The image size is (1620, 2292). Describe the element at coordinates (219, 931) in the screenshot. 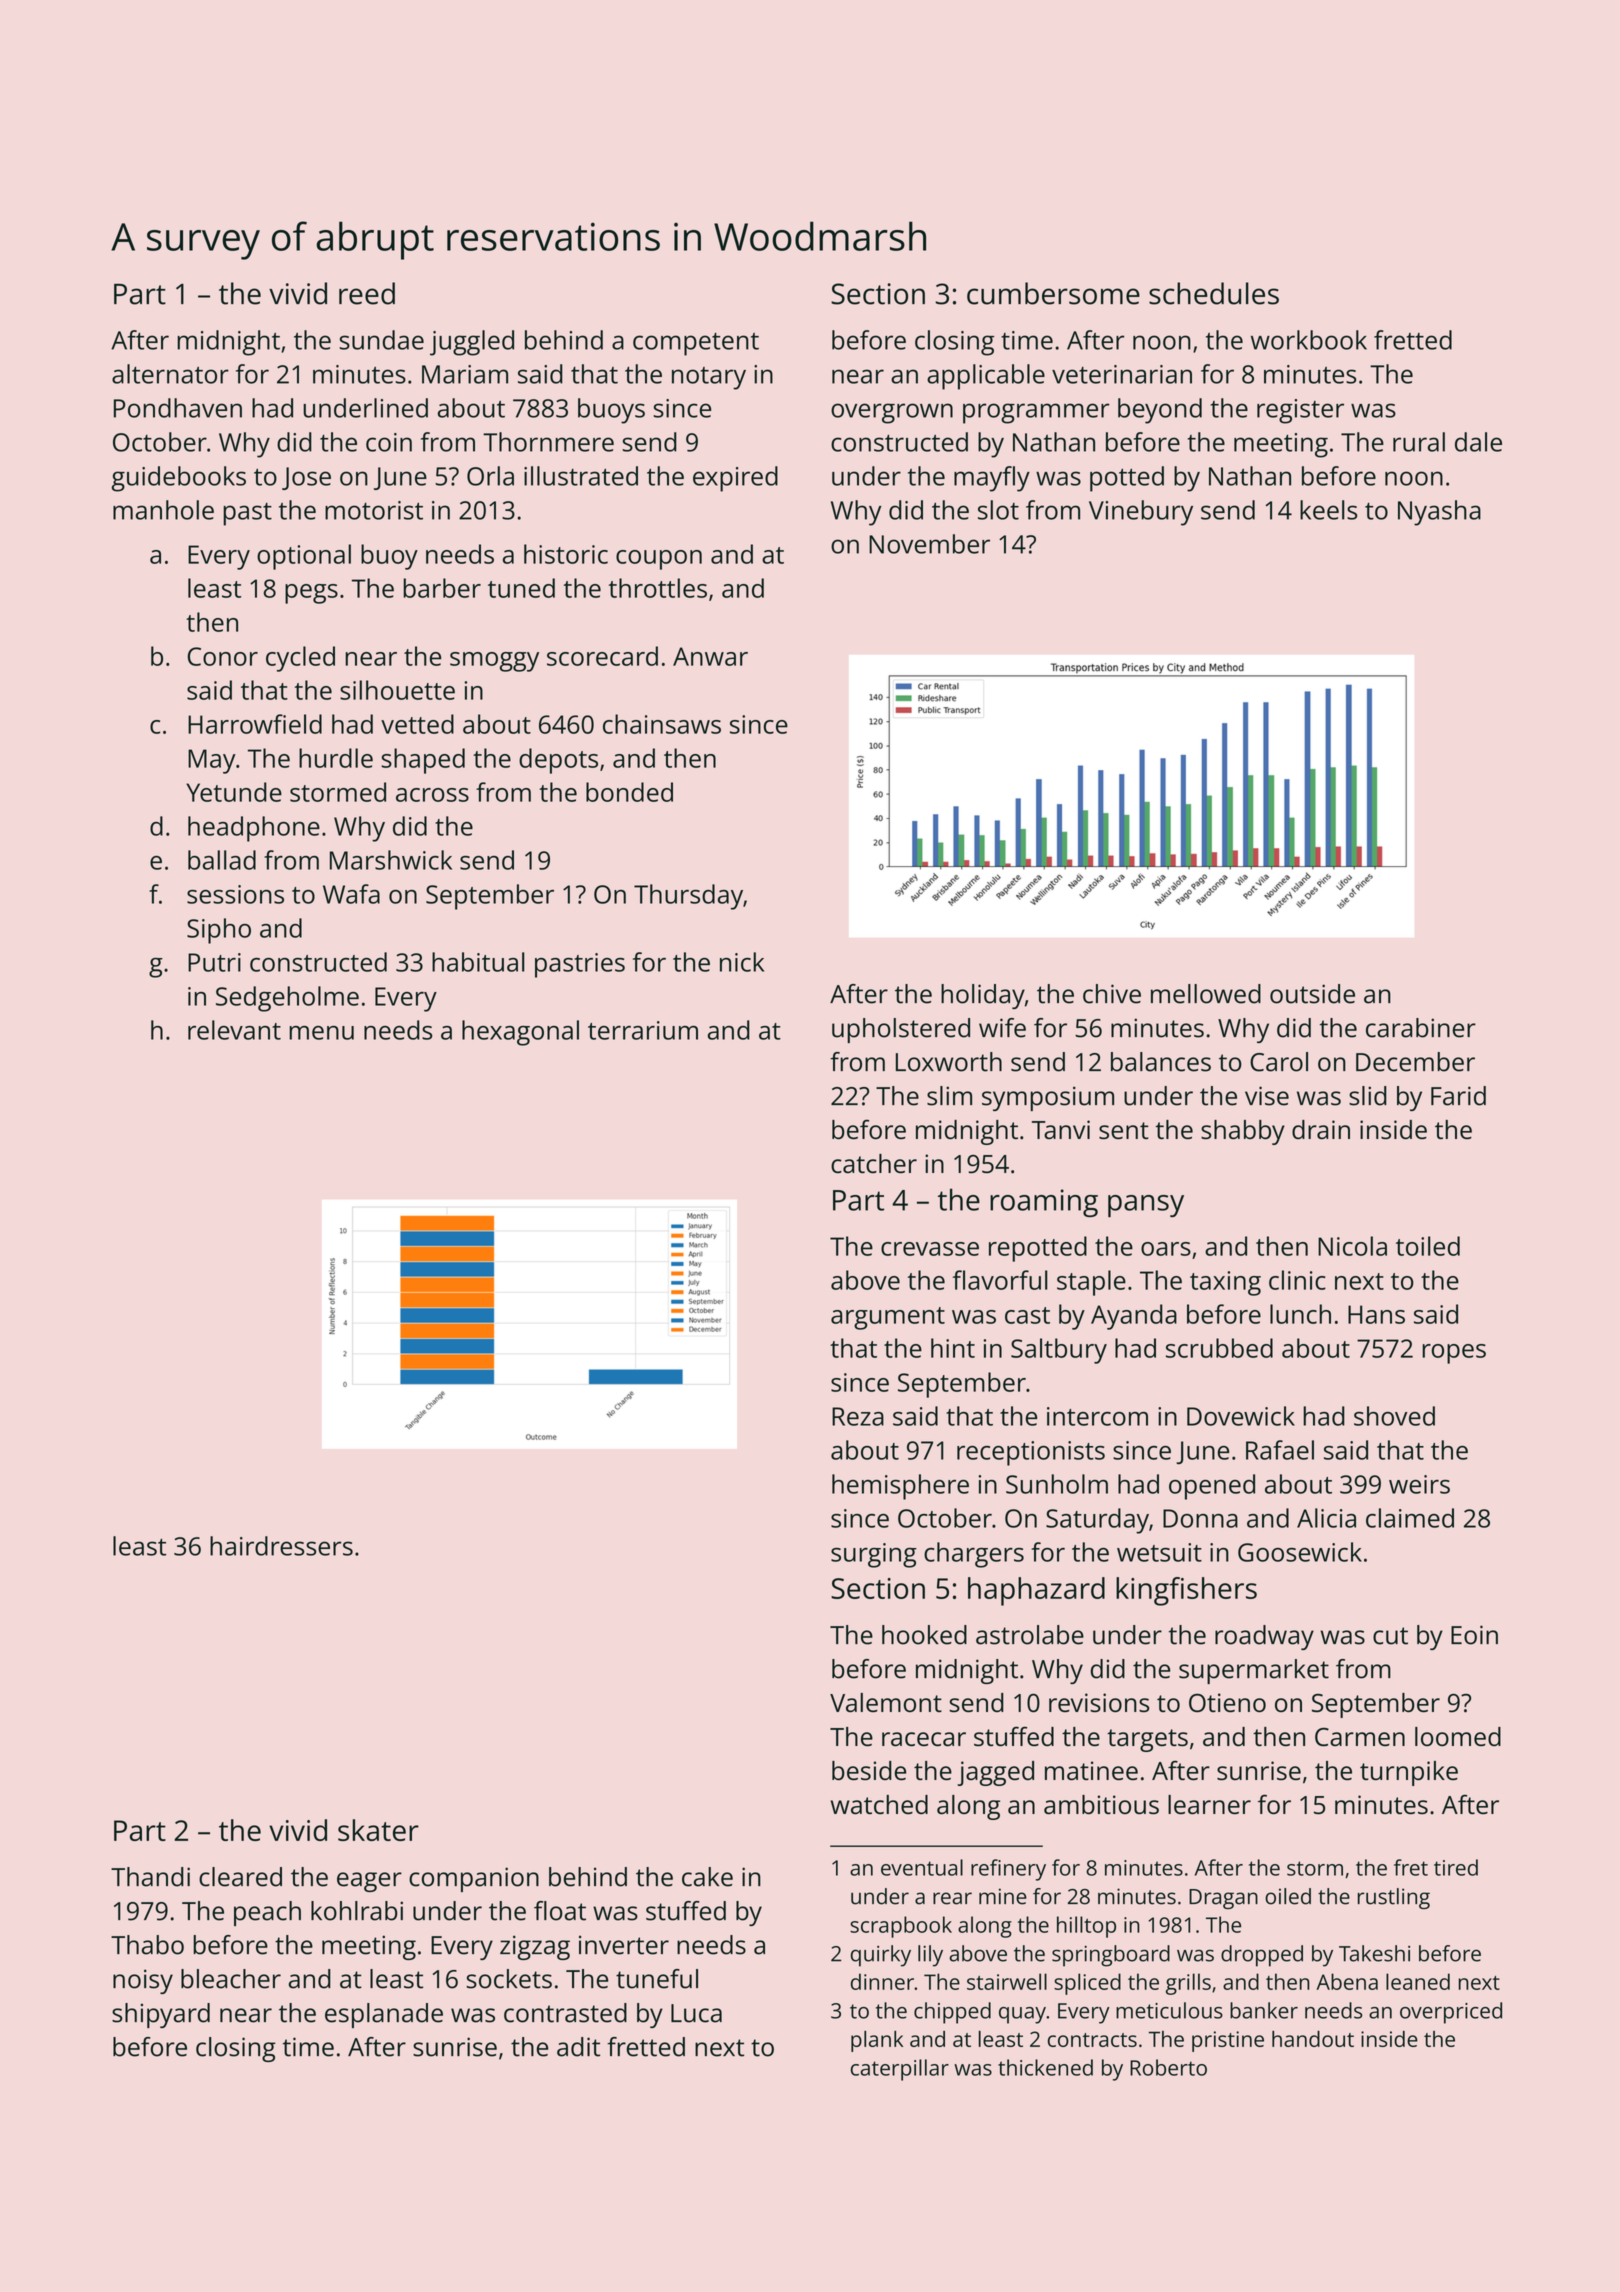

I see `Sipho` at that location.
